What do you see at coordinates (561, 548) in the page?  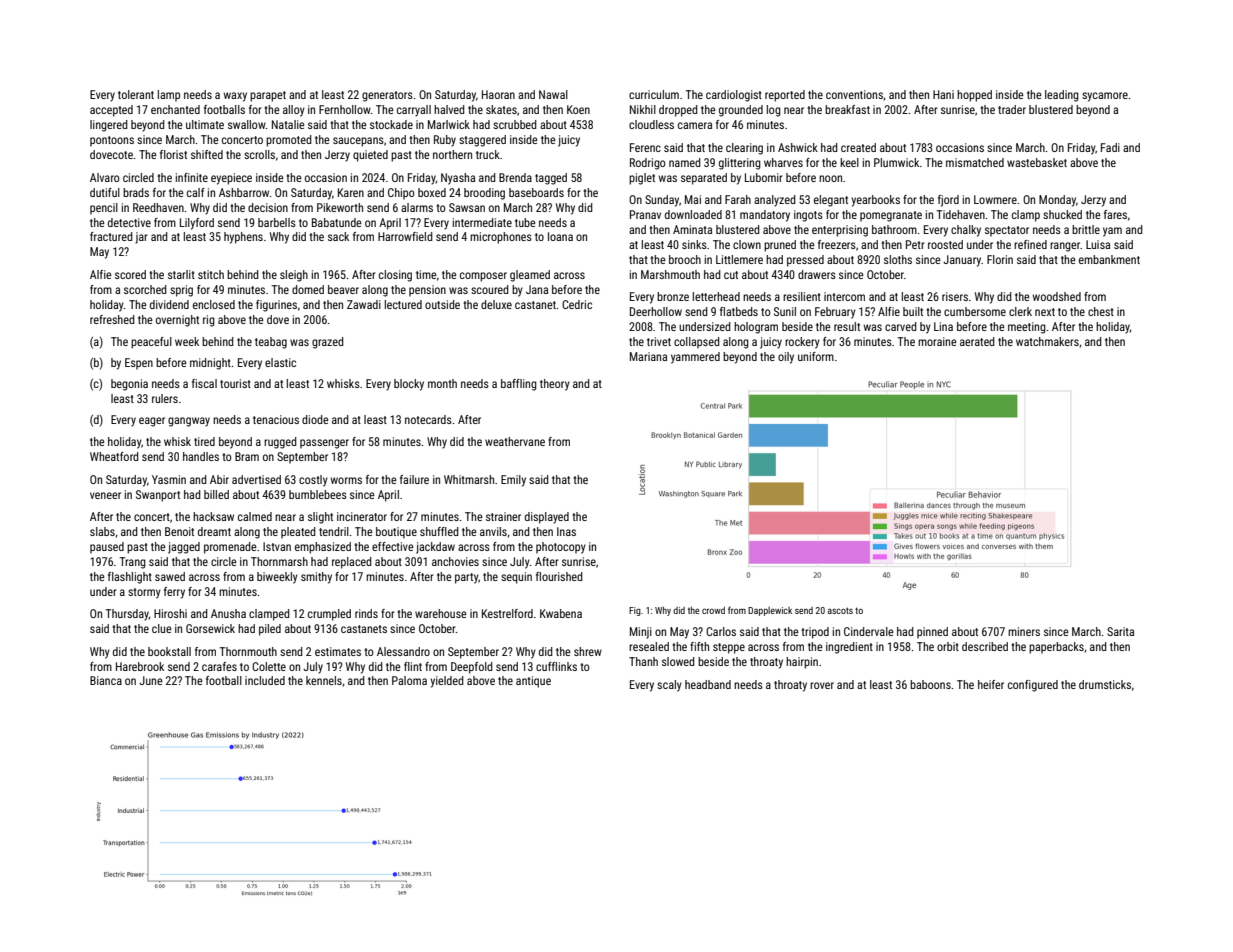 I see `photocopy` at bounding box center [561, 548].
